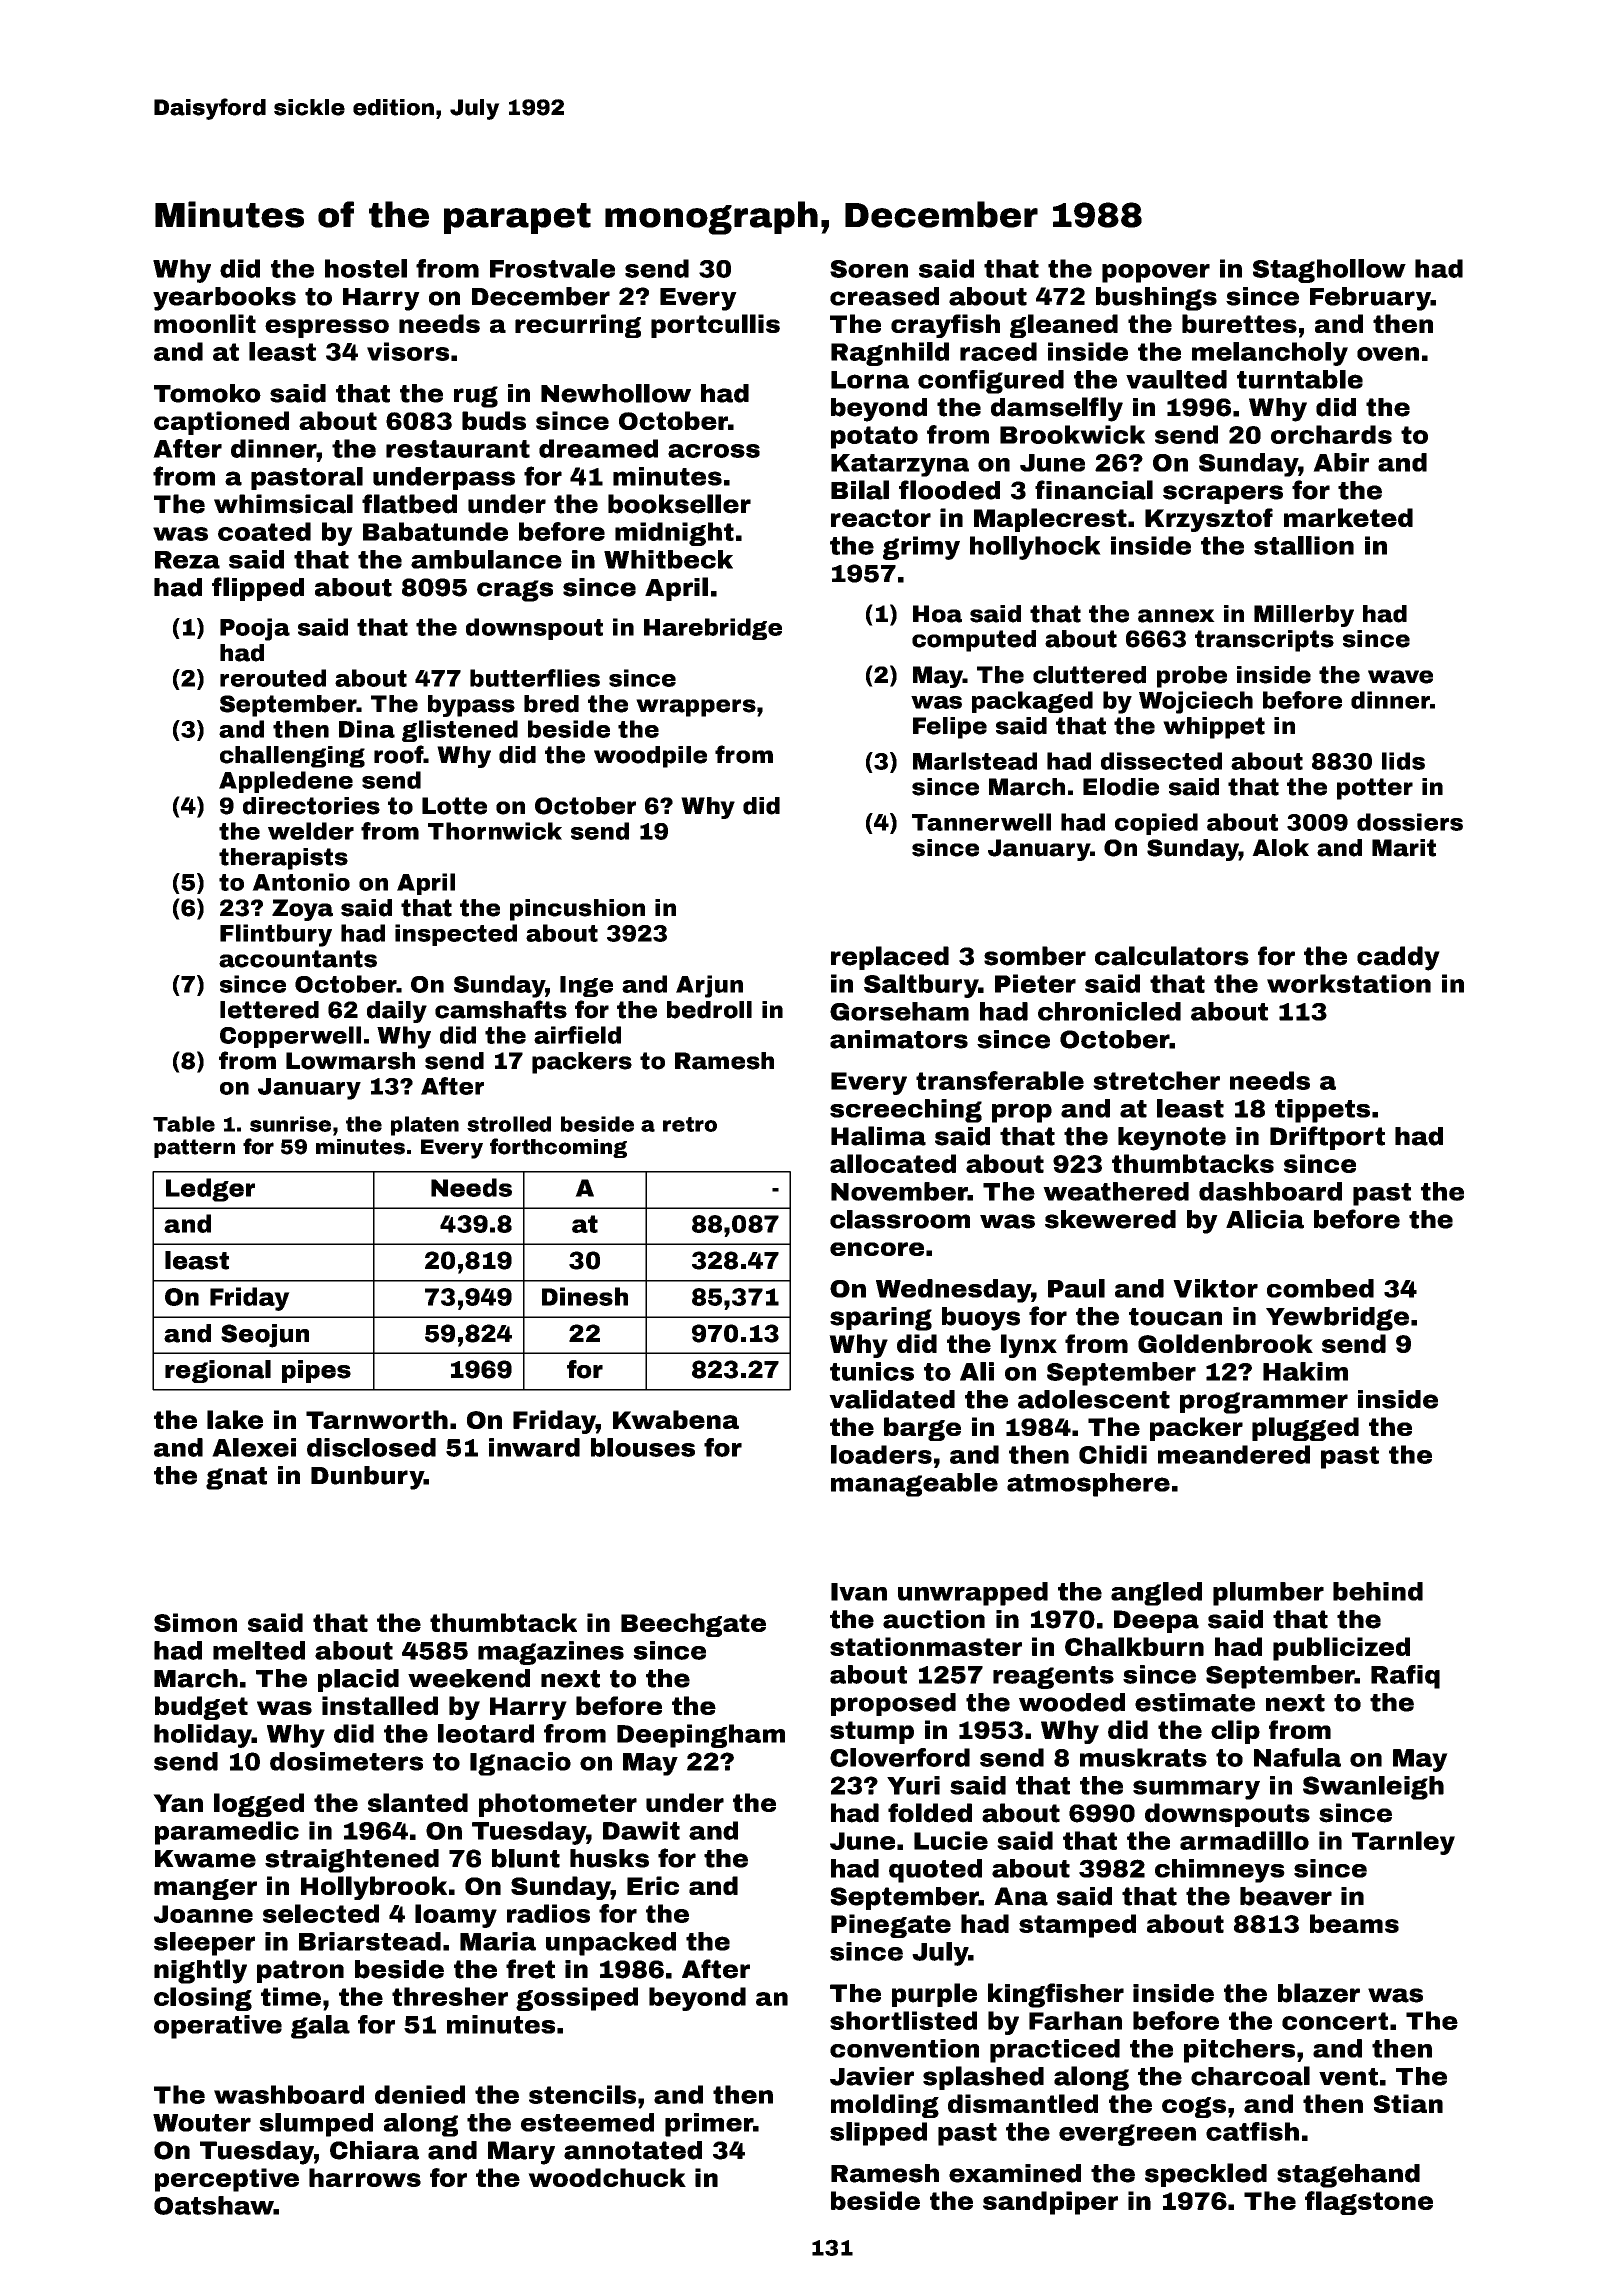  What do you see at coordinates (872, 1732) in the page?
I see `stump` at bounding box center [872, 1732].
